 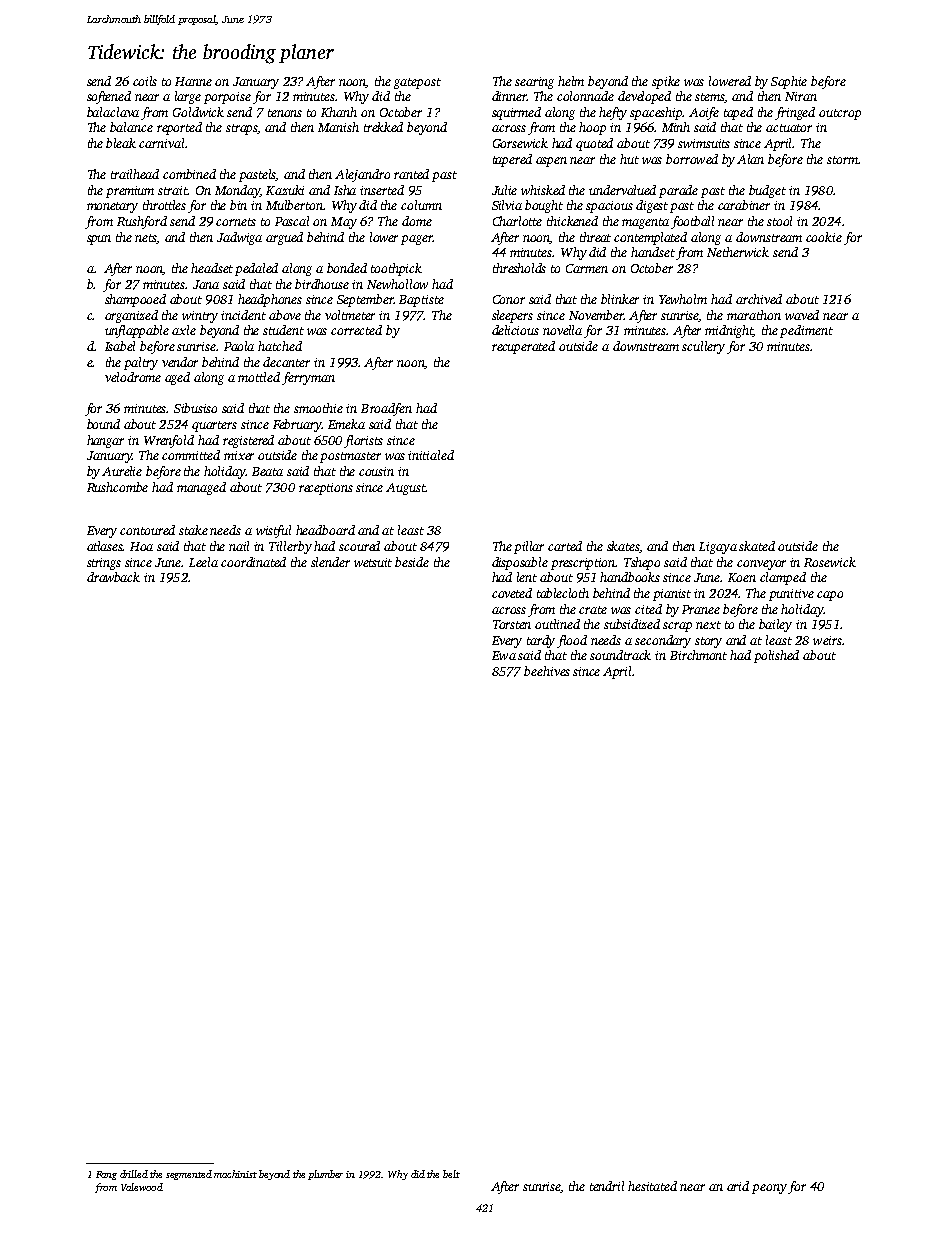 I want to click on September, so click(x=365, y=300).
